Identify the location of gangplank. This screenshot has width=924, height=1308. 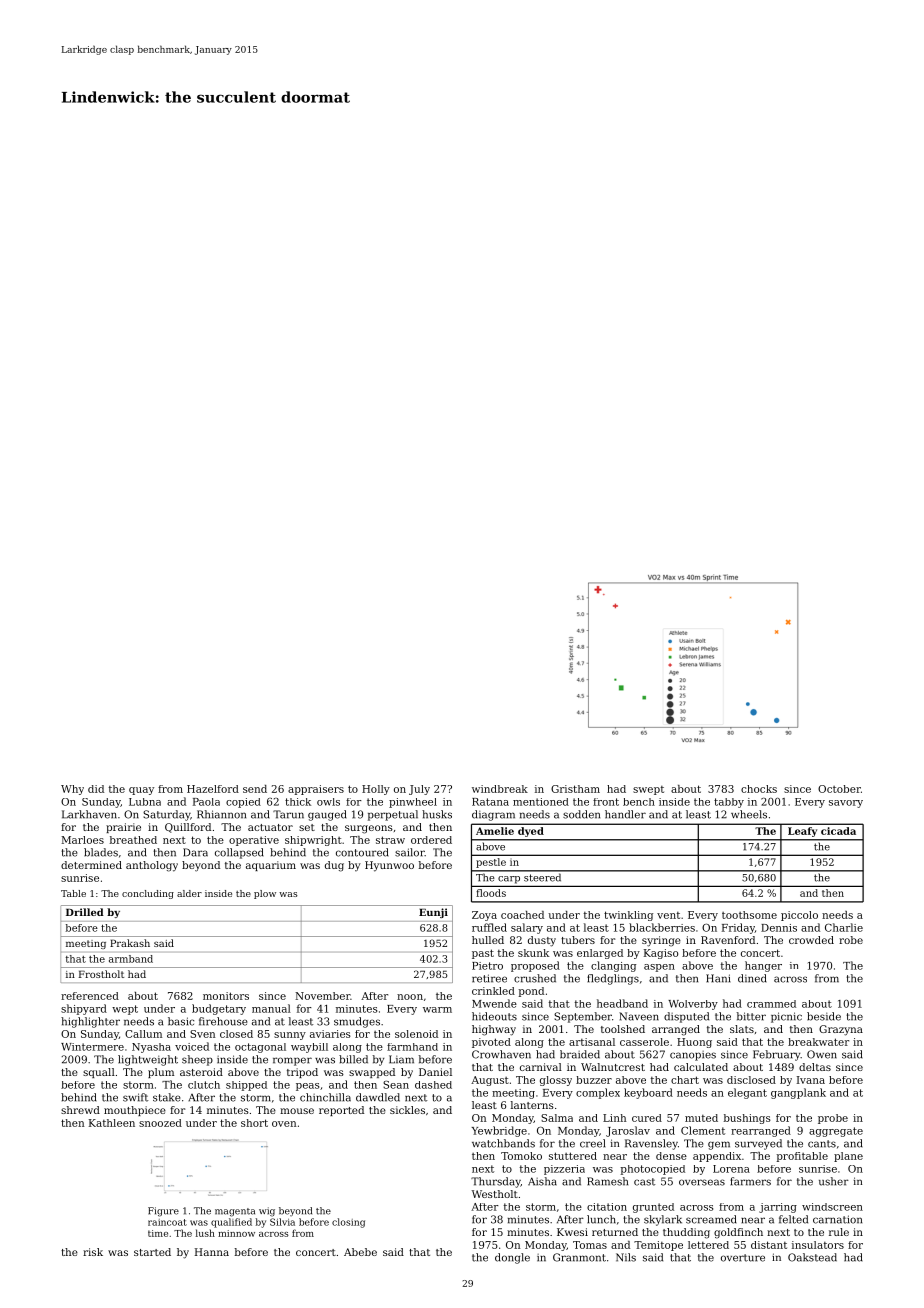
(798, 1093).
